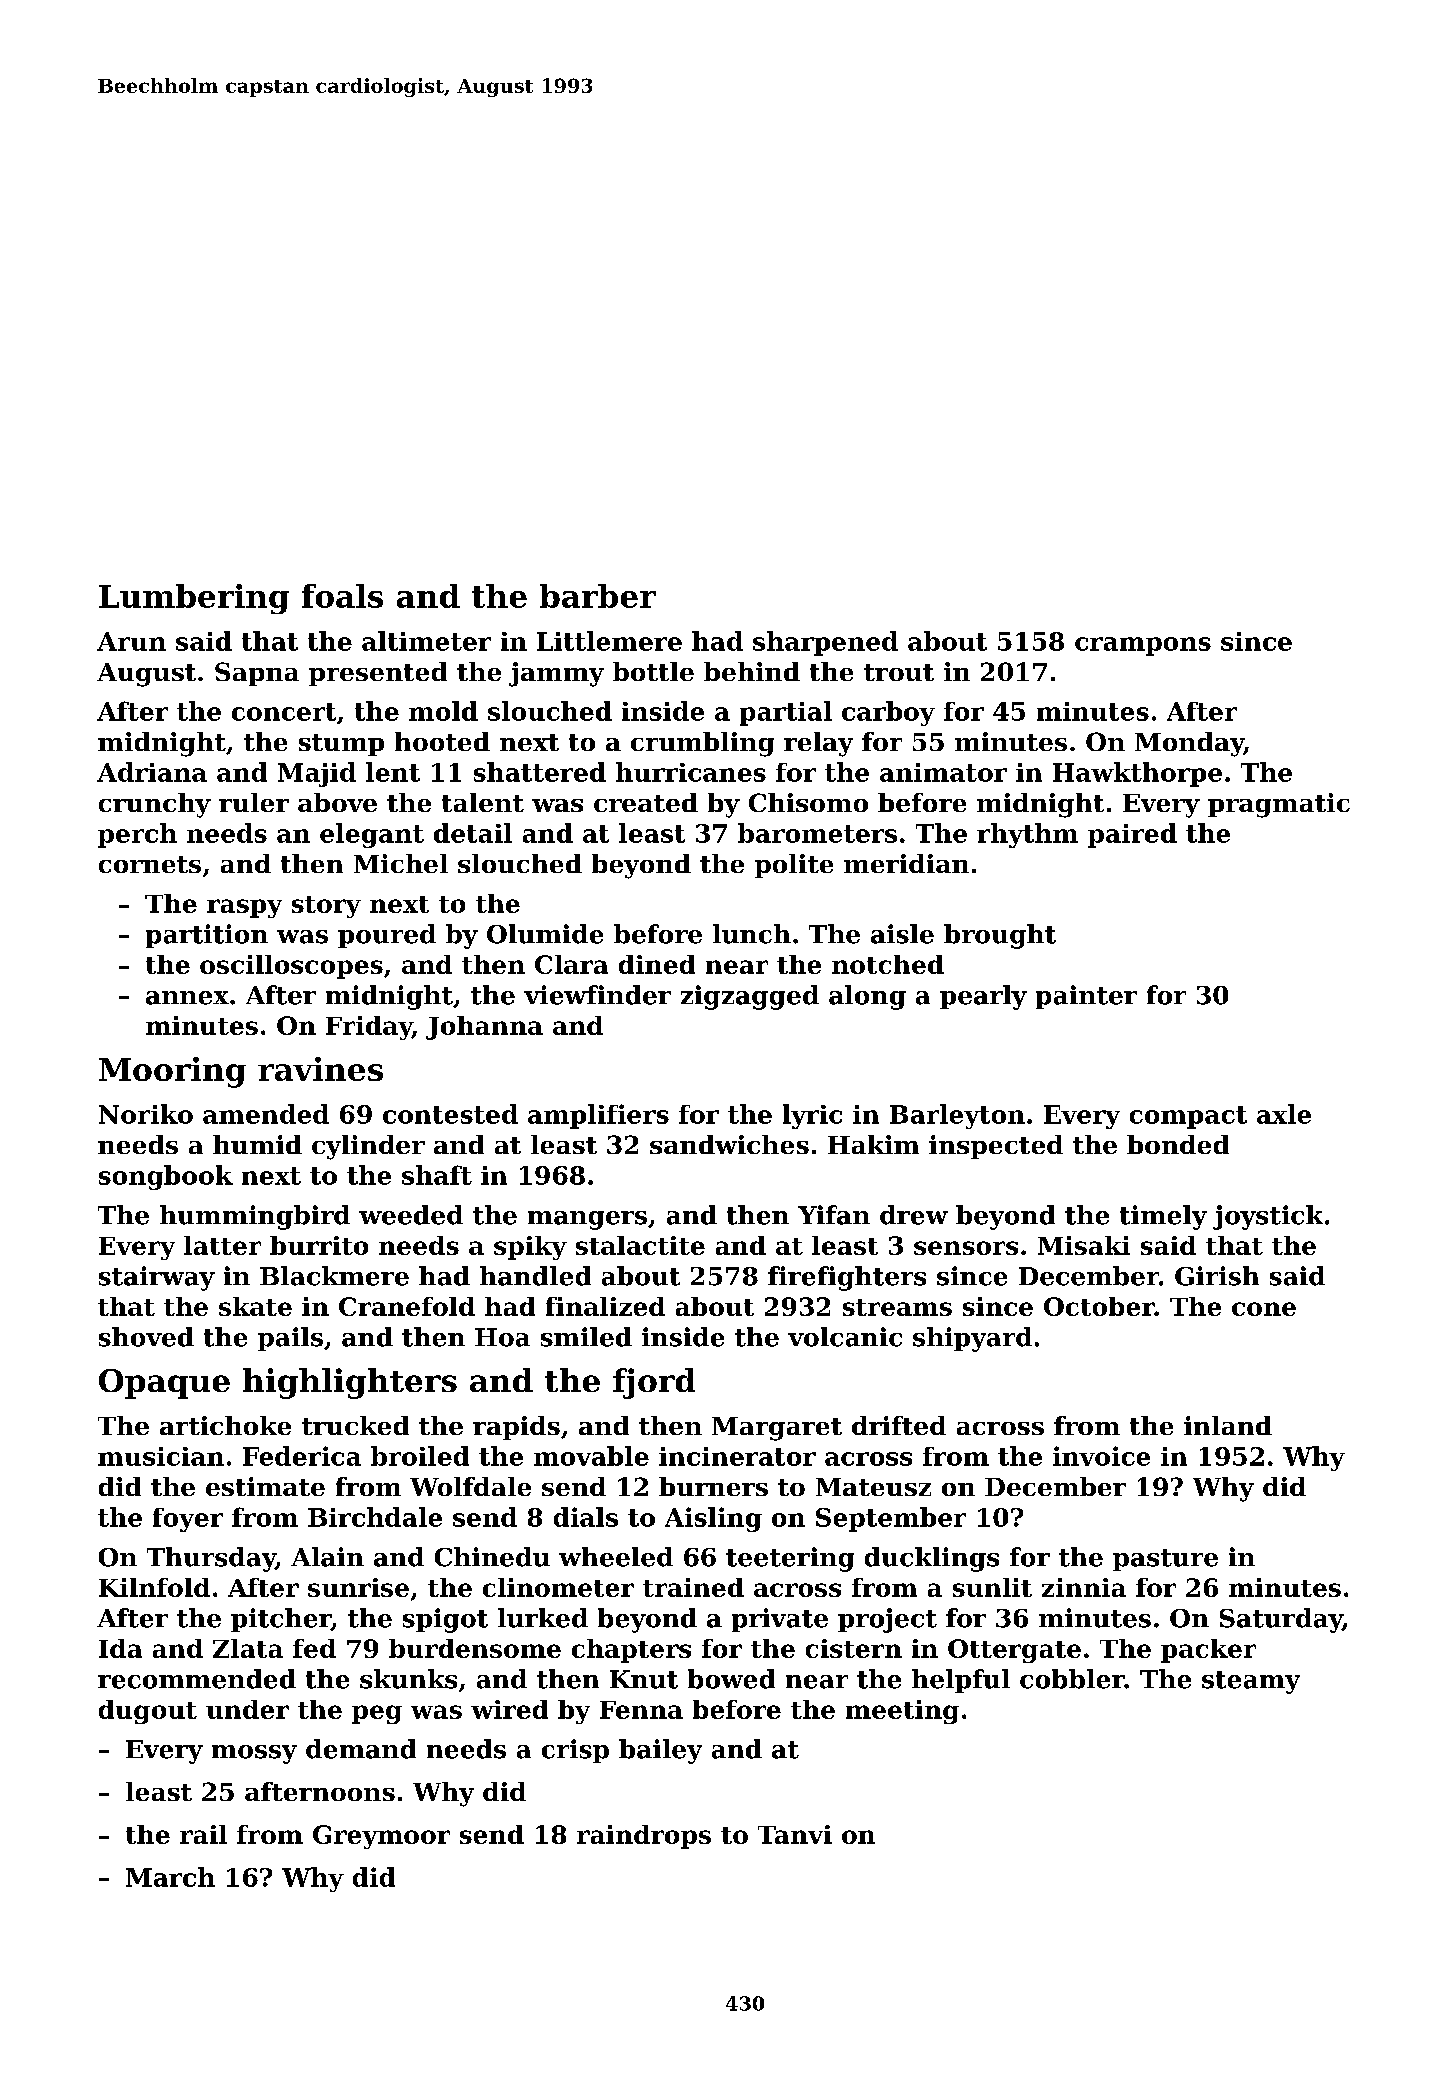 This image has width=1450, height=2100. Describe the element at coordinates (1281, 1620) in the image. I see `Saturday` at that location.
